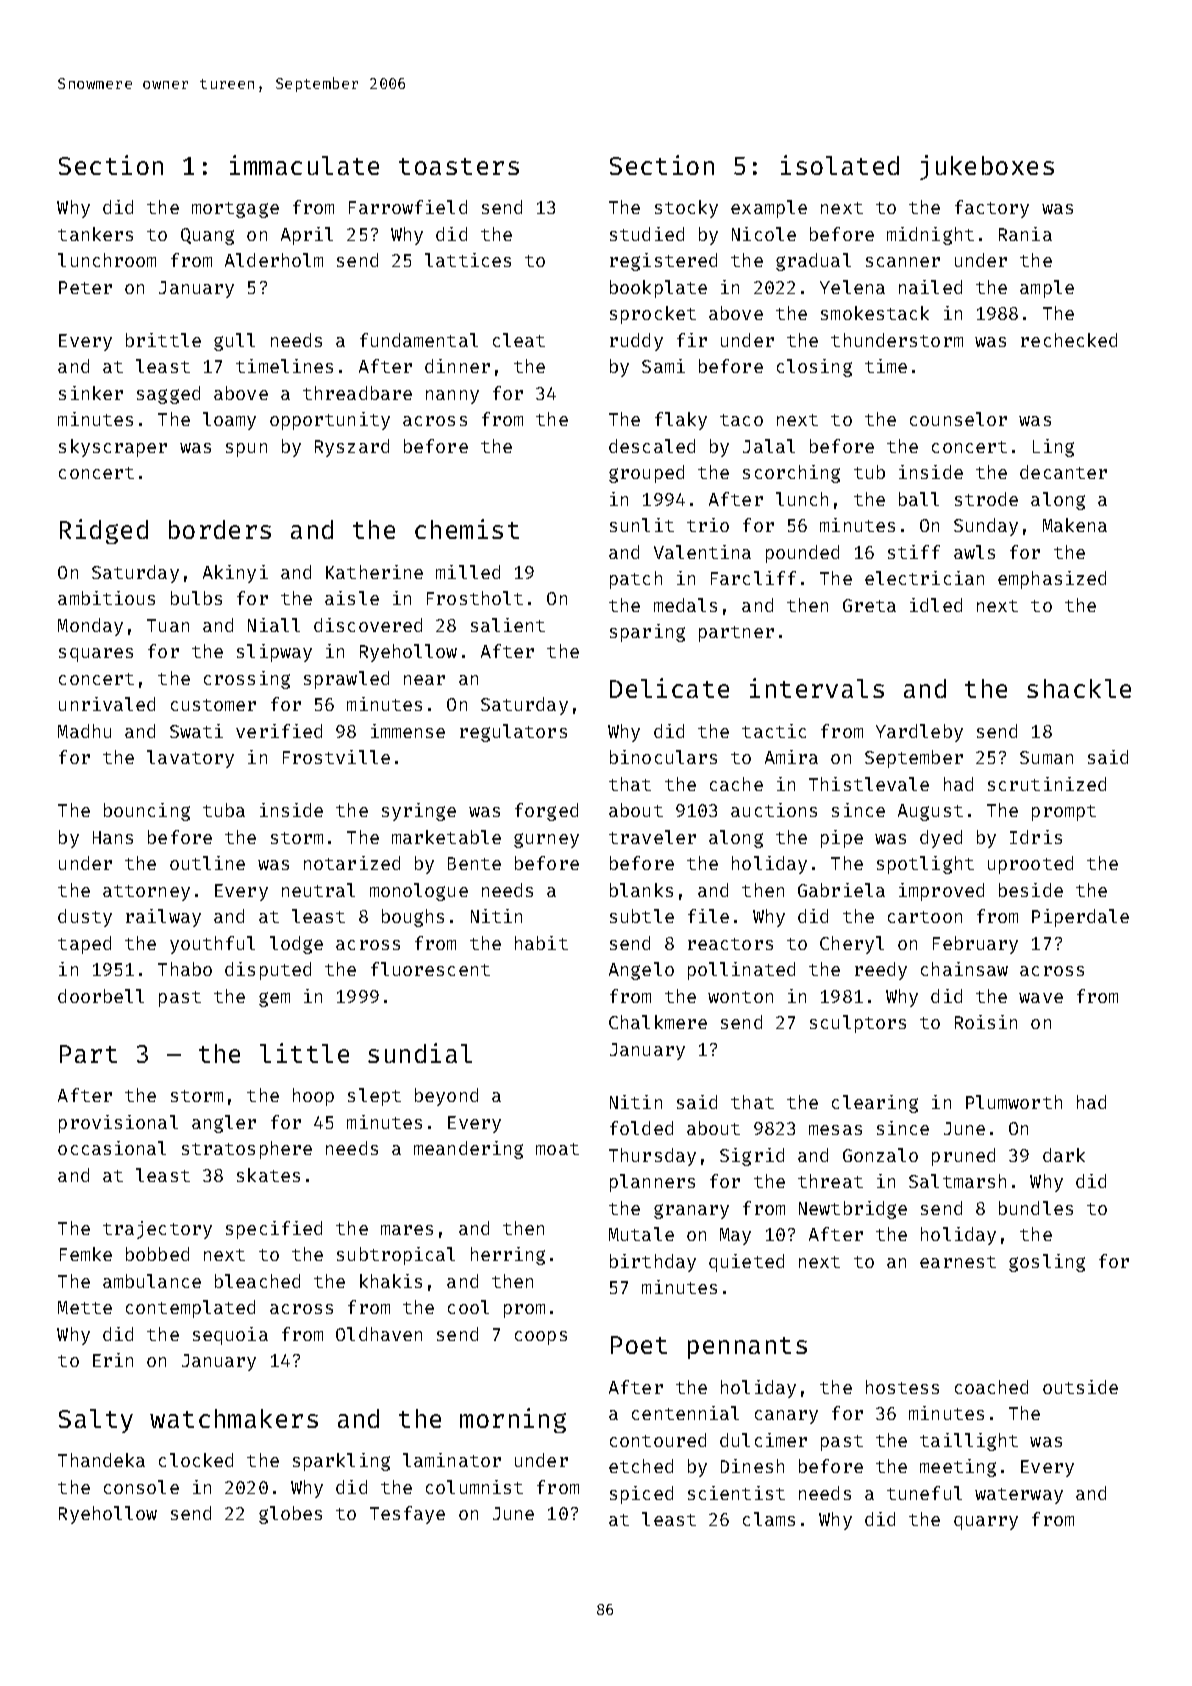 Image resolution: width=1192 pixels, height=1686 pixels. I want to click on Cheryl, so click(852, 945).
